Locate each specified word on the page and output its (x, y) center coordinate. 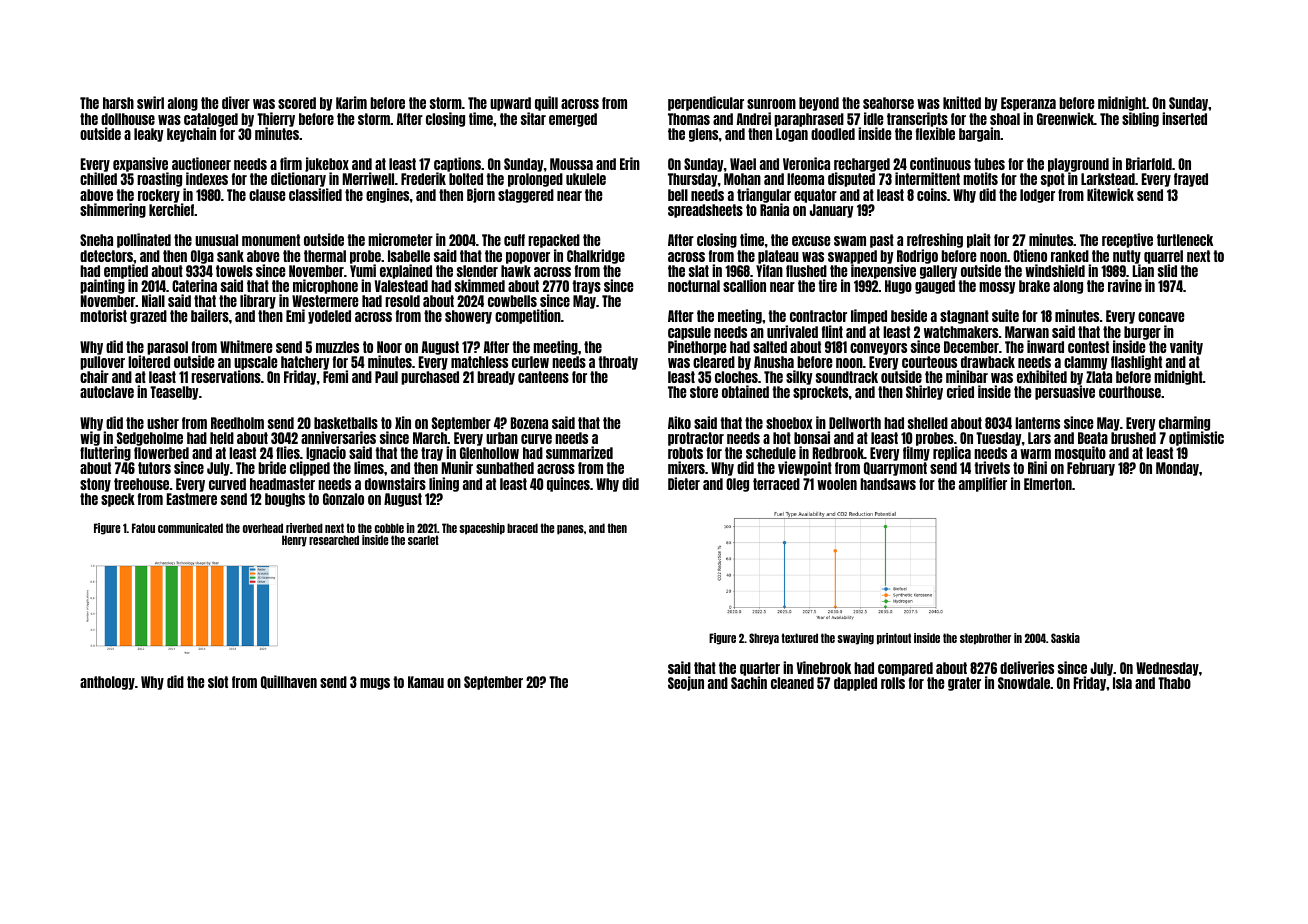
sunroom (771, 104)
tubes (989, 164)
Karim (351, 102)
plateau (778, 257)
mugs (375, 684)
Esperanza (1028, 104)
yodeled (329, 317)
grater (964, 684)
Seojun (686, 683)
